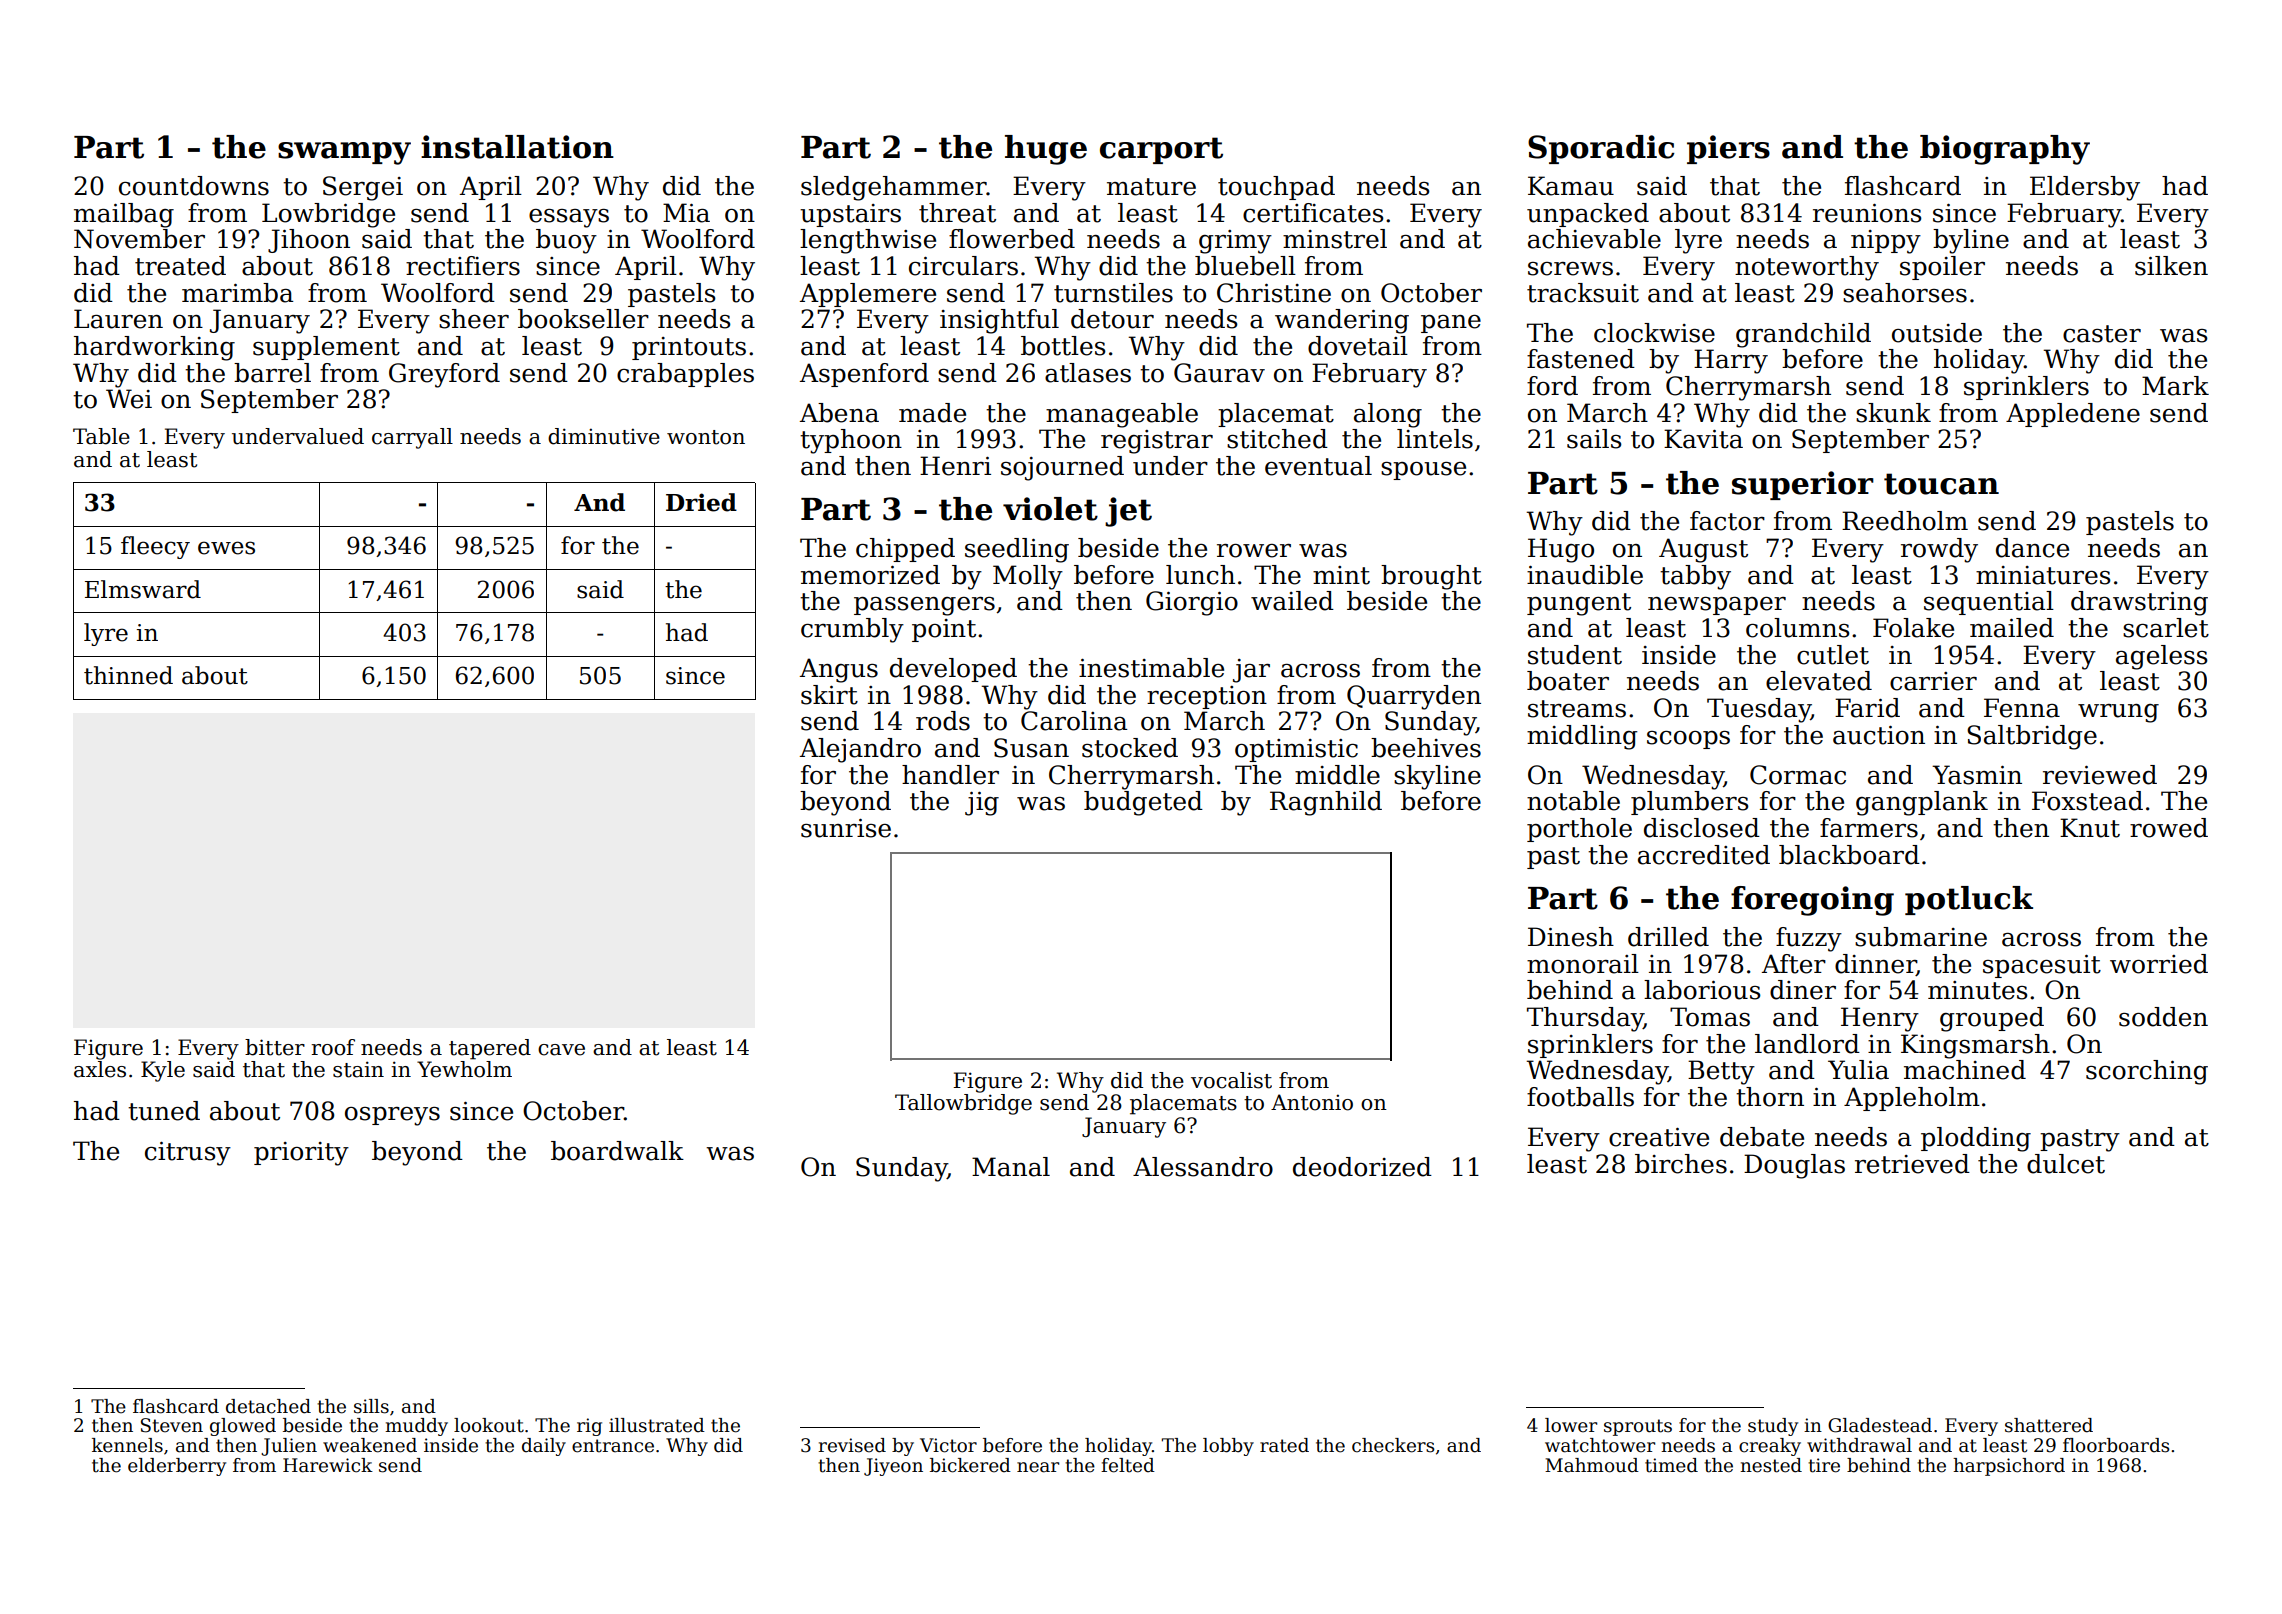 The height and width of the screenshot is (1614, 2282). What do you see at coordinates (613, 1446) in the screenshot?
I see `entrance` at bounding box center [613, 1446].
